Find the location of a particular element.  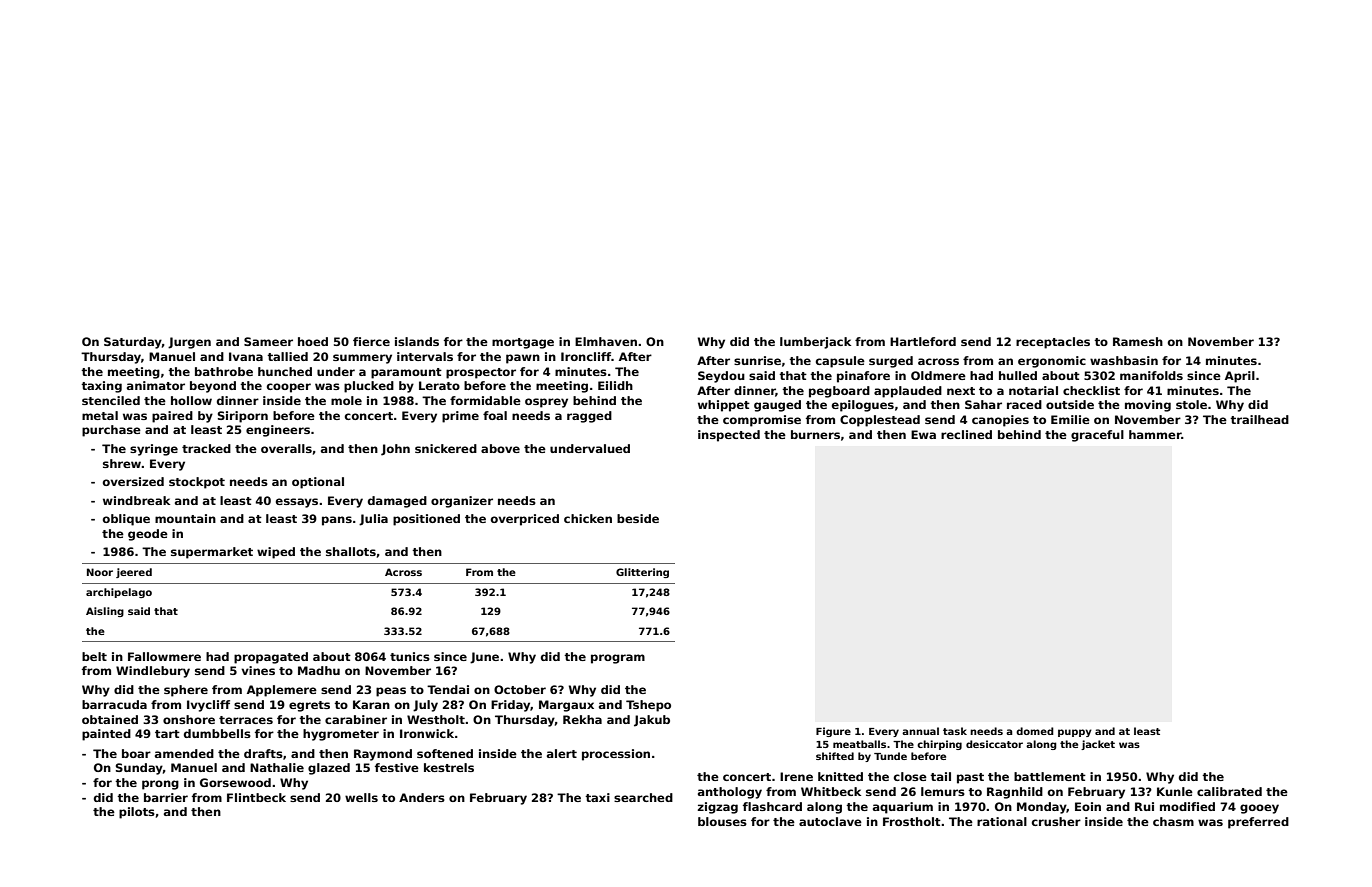

beside is located at coordinates (638, 518).
